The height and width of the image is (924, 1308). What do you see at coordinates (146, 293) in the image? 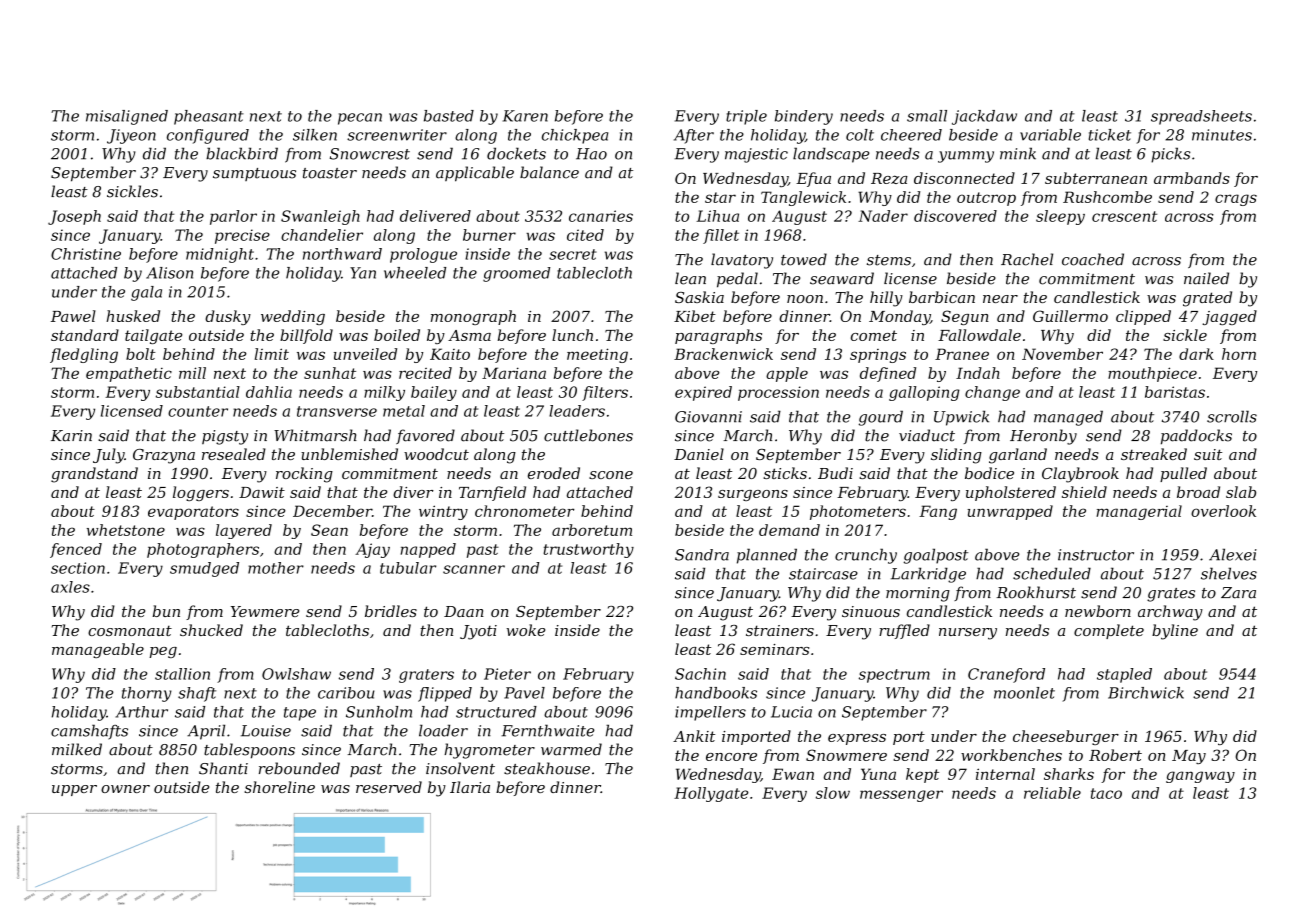
I see `gala` at bounding box center [146, 293].
